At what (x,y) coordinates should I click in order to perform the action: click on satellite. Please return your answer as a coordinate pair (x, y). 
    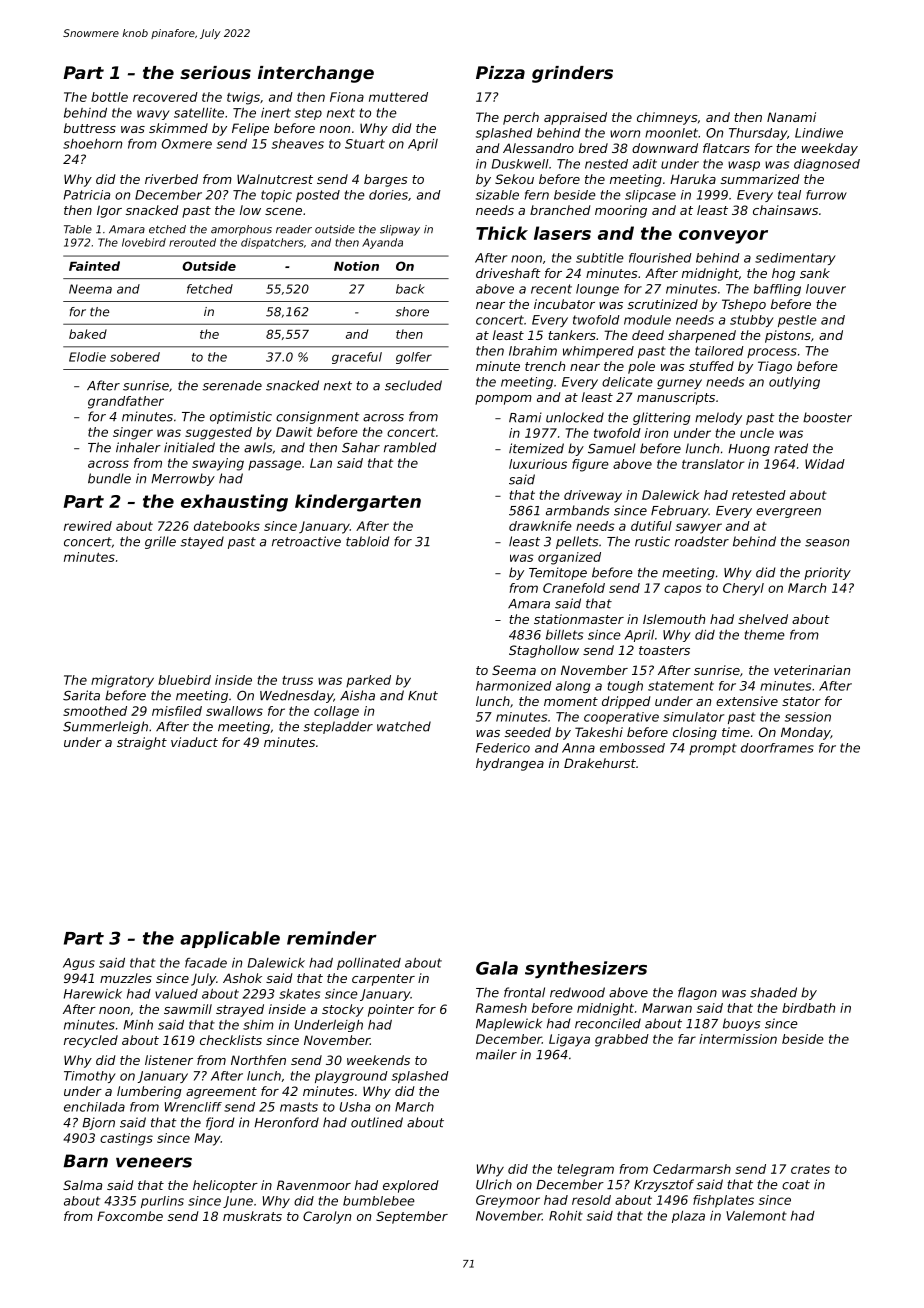
    Looking at the image, I should click on (199, 113).
